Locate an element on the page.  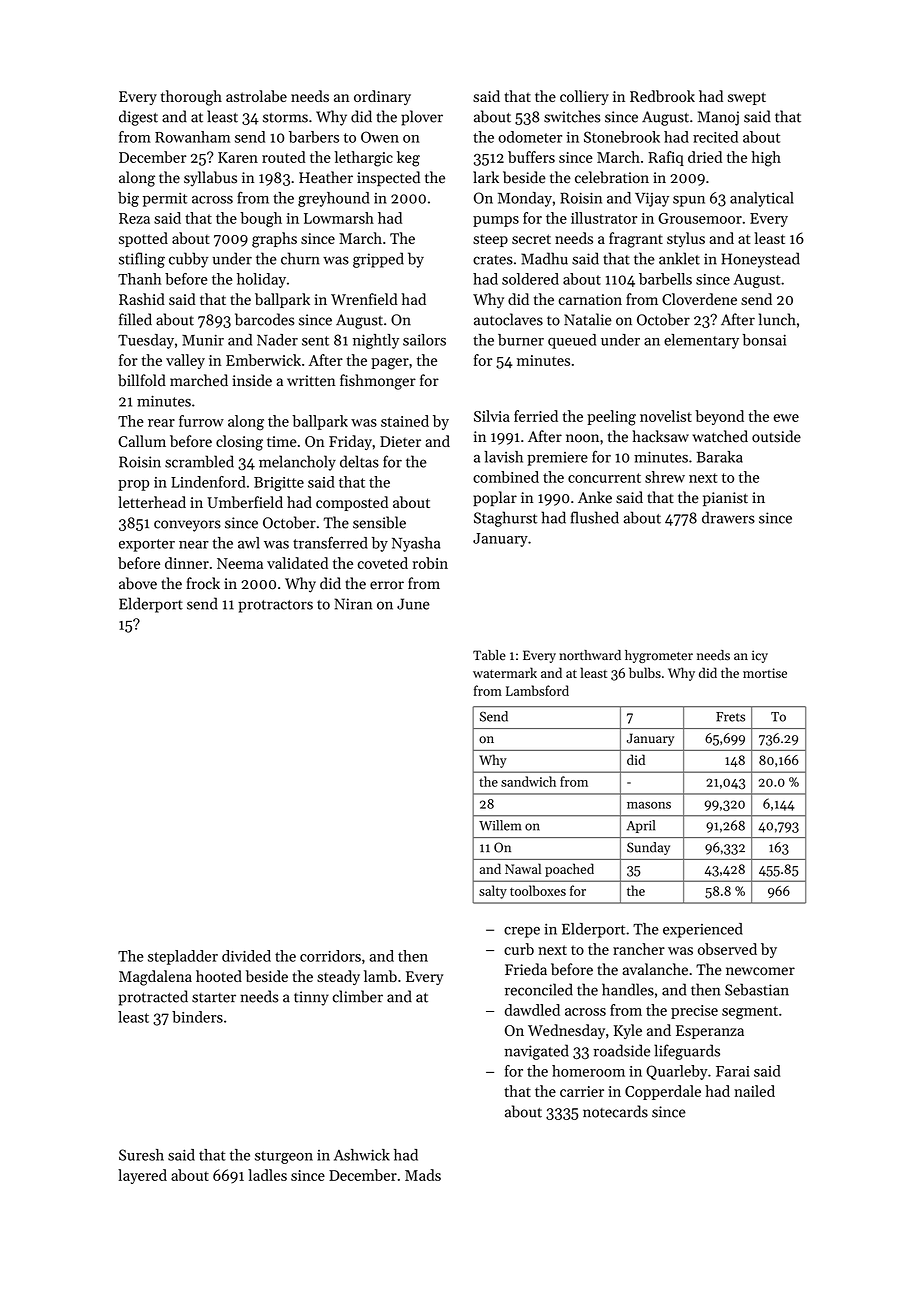
thorough is located at coordinates (191, 98).
